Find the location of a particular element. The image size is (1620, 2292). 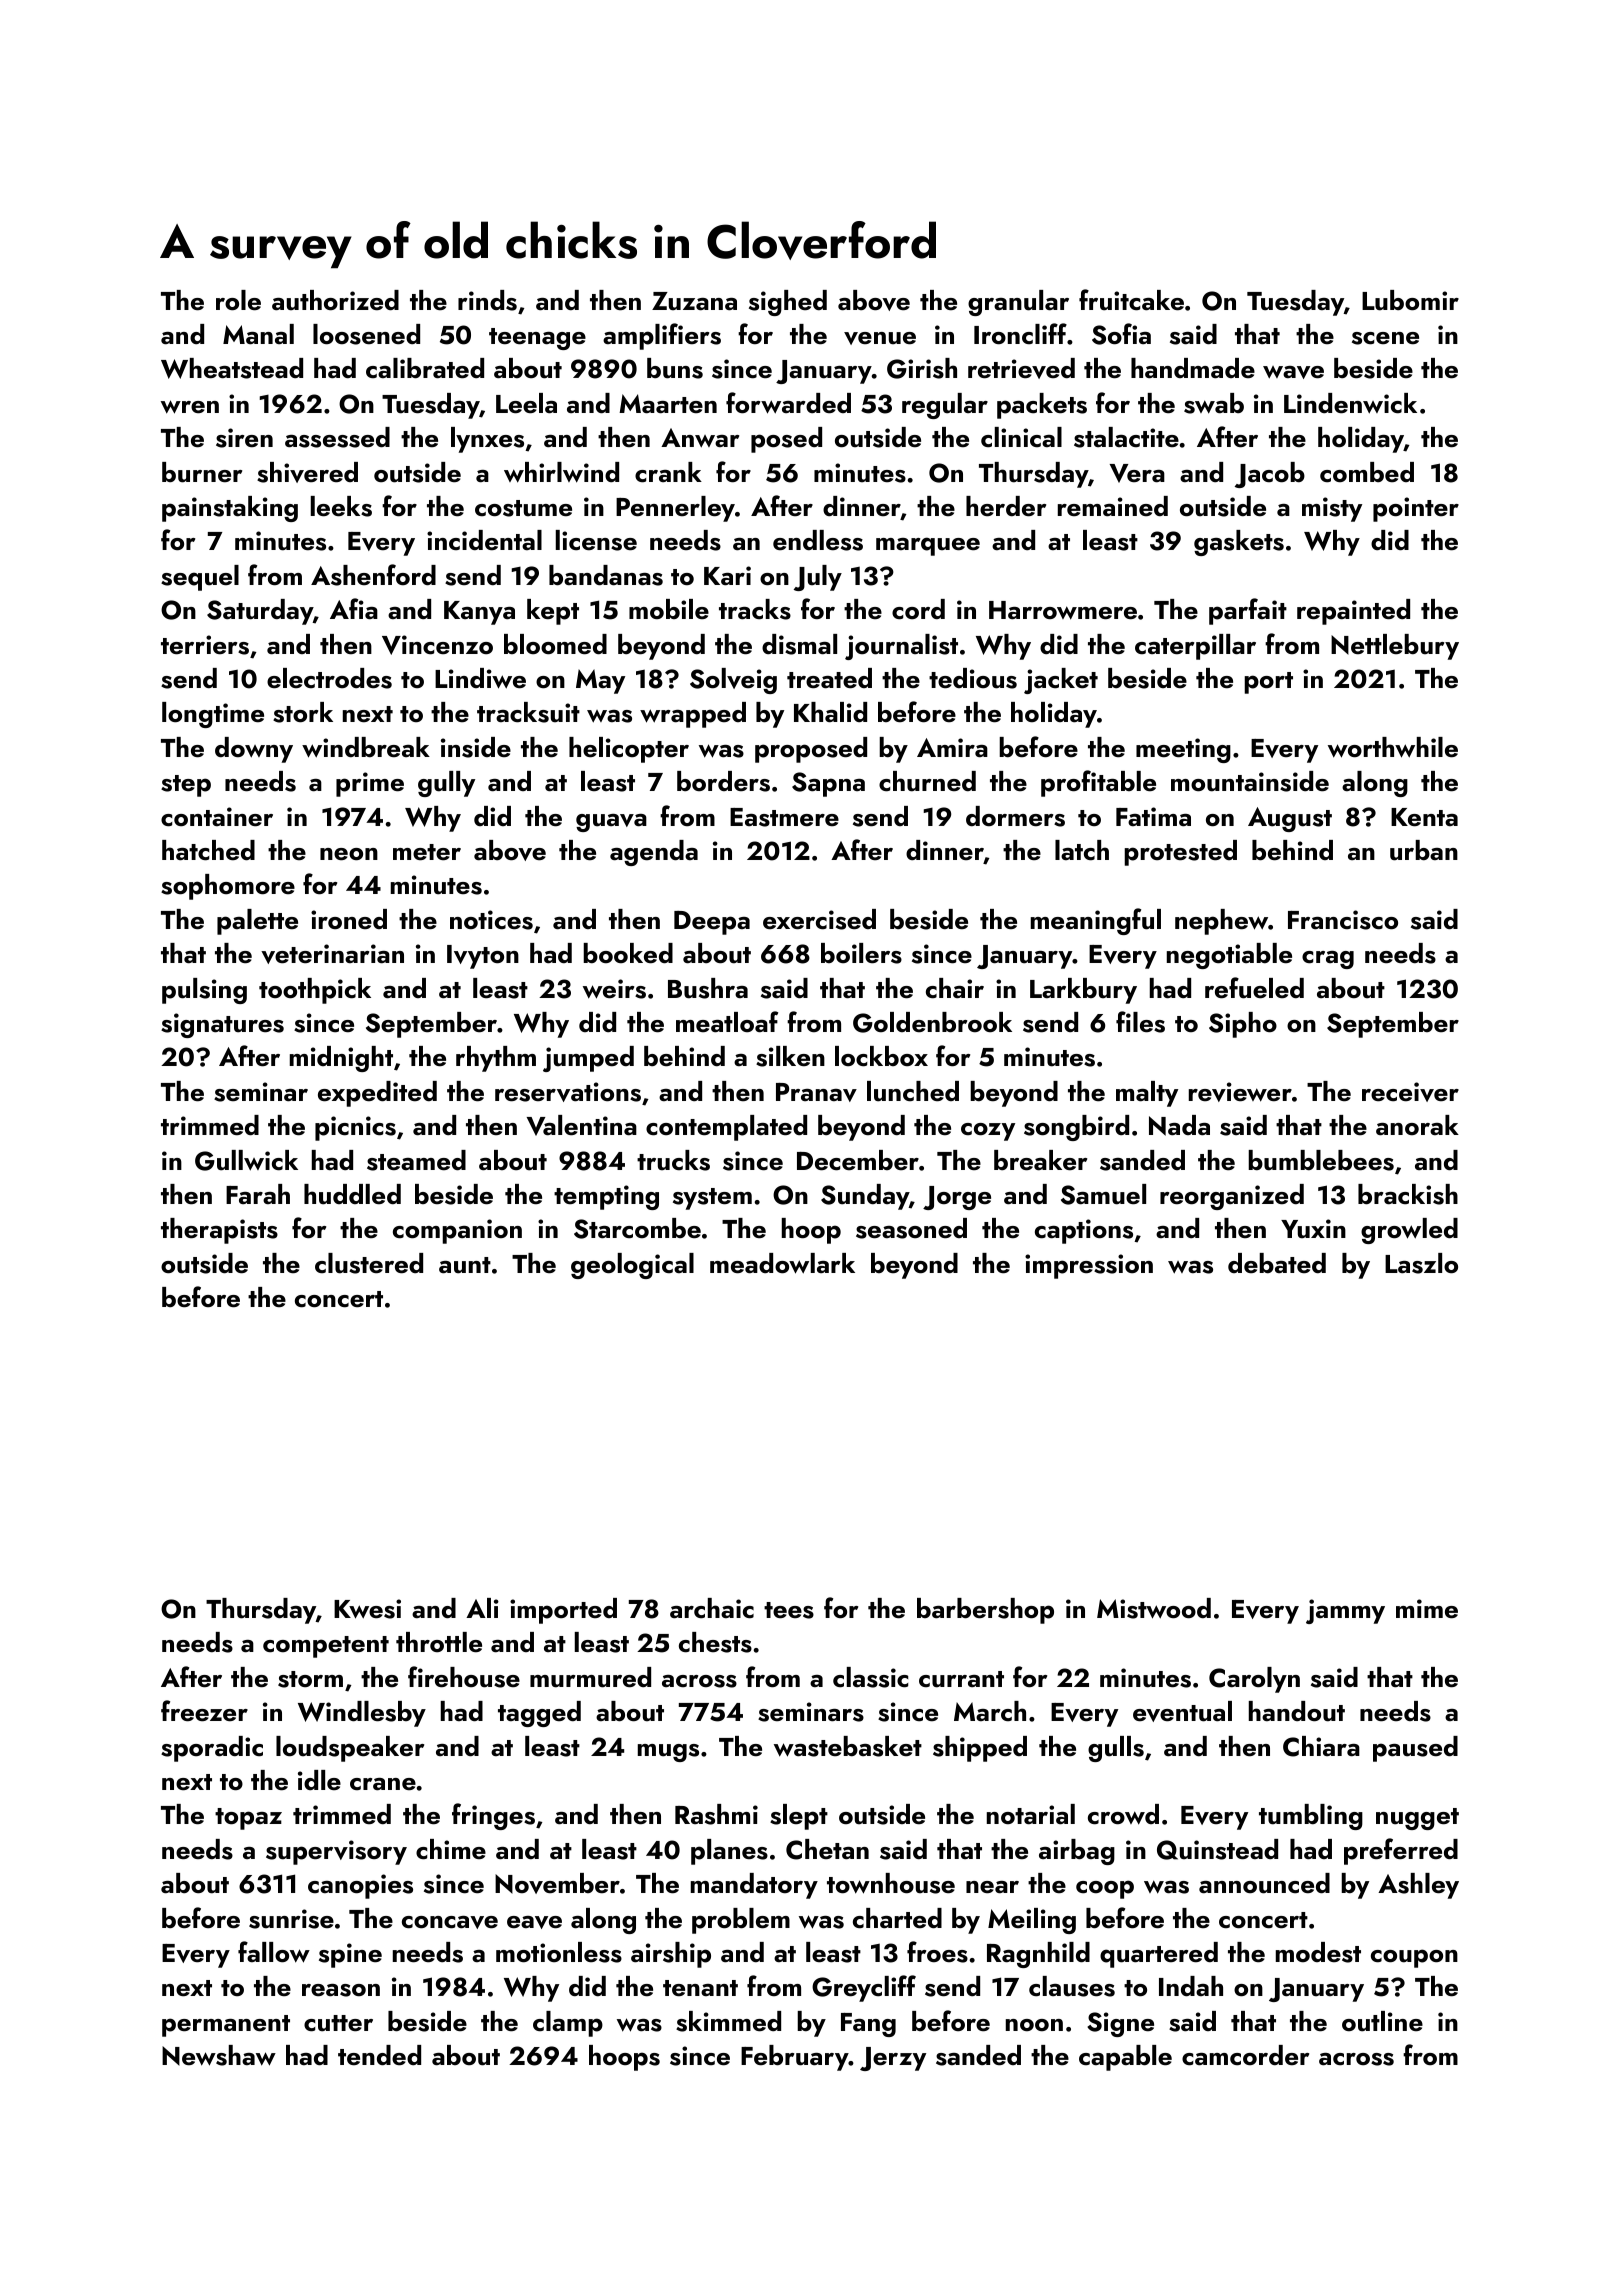

role is located at coordinates (238, 300).
